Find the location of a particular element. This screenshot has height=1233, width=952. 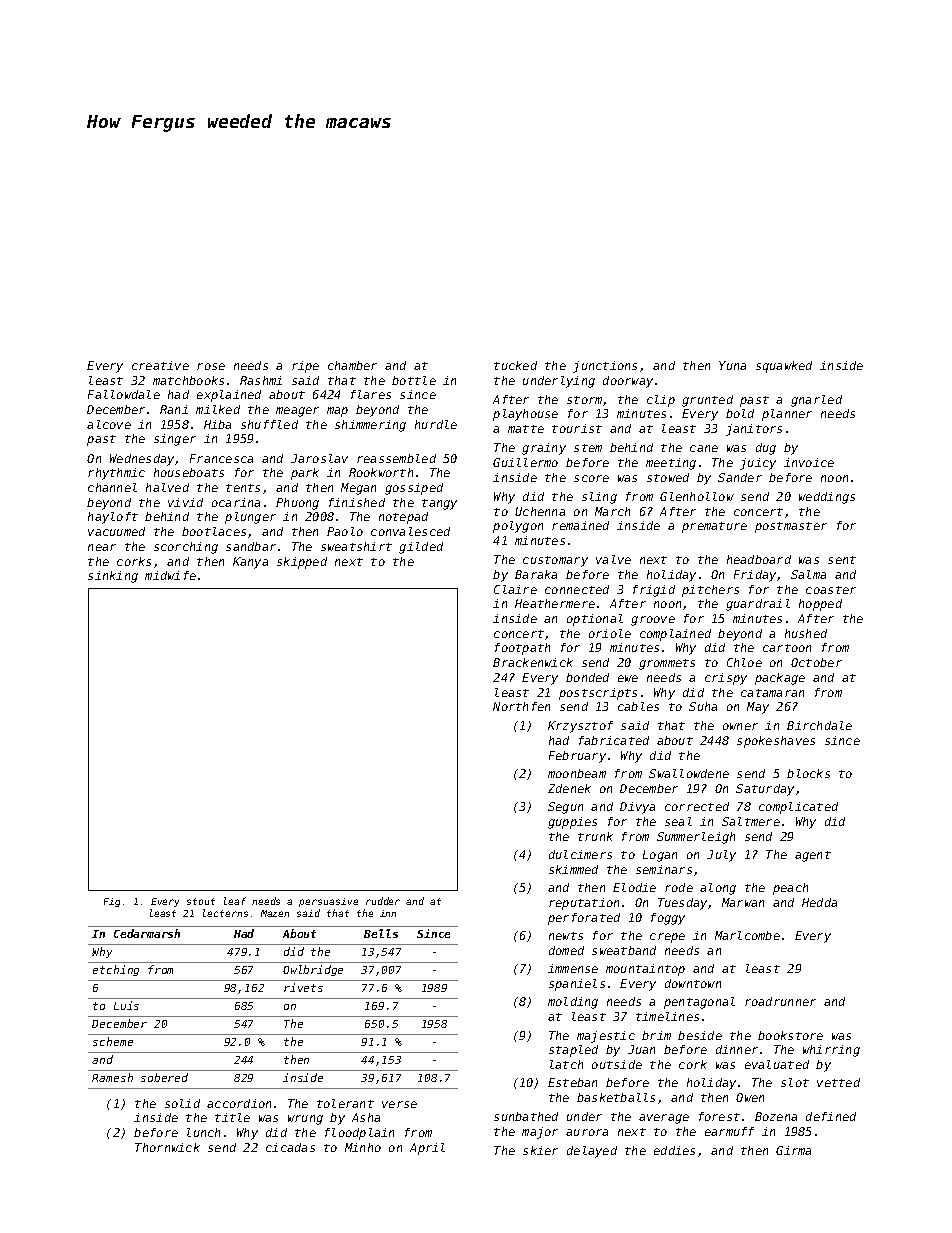

junctions is located at coordinates (605, 367).
